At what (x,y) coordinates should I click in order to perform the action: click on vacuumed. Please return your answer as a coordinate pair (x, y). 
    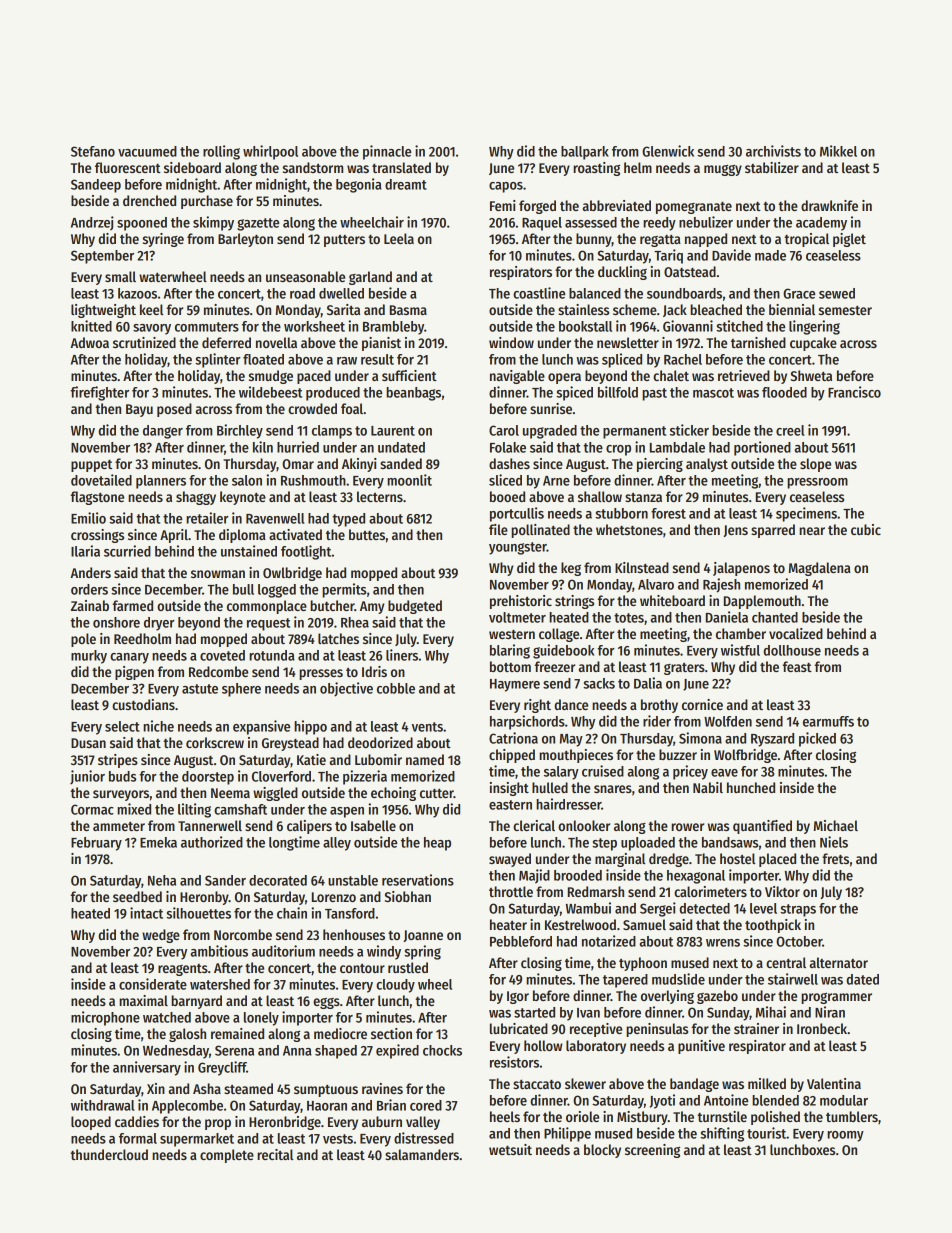
    Looking at the image, I should click on (147, 151).
